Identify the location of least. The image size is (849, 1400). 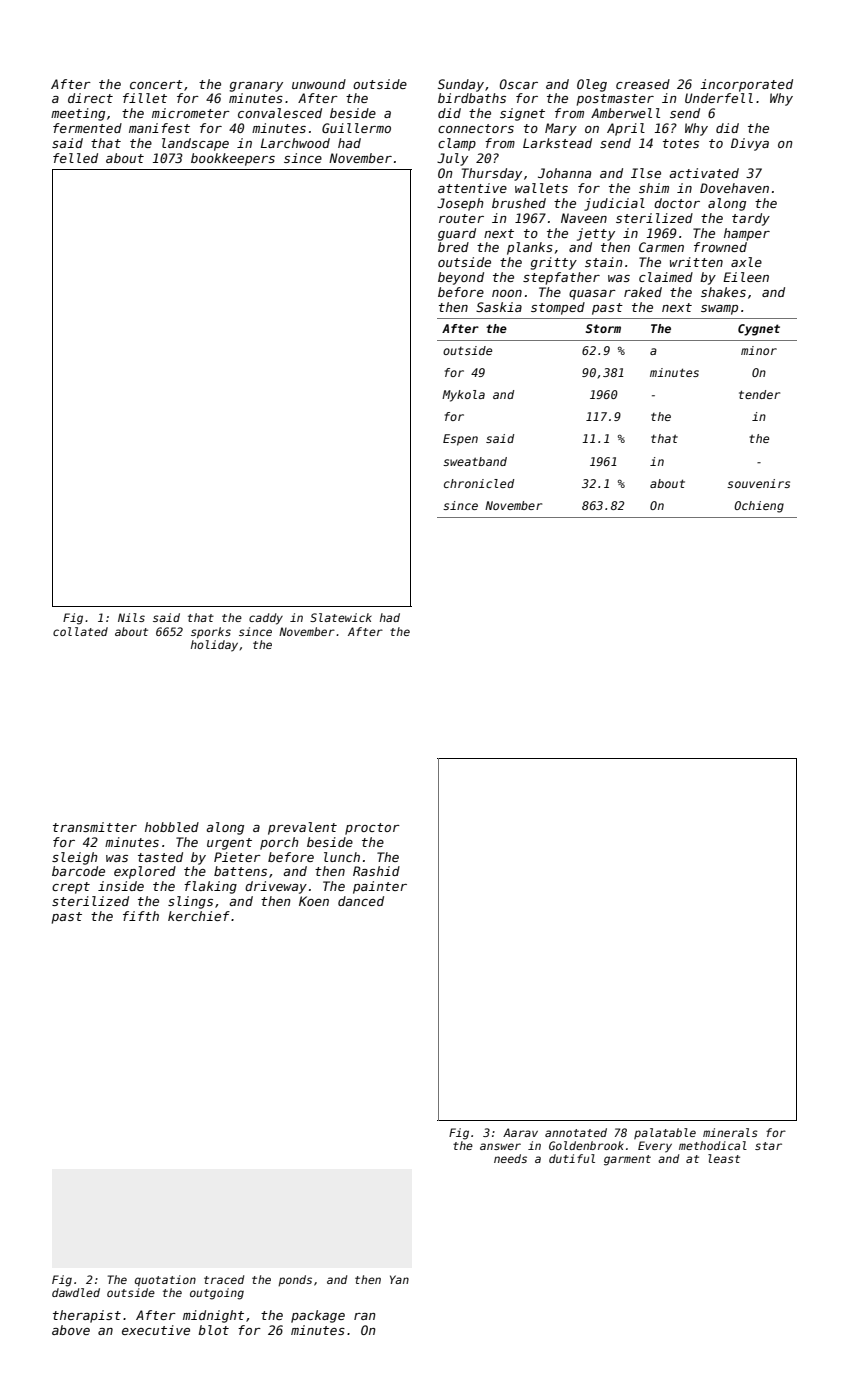
(724, 1158).
